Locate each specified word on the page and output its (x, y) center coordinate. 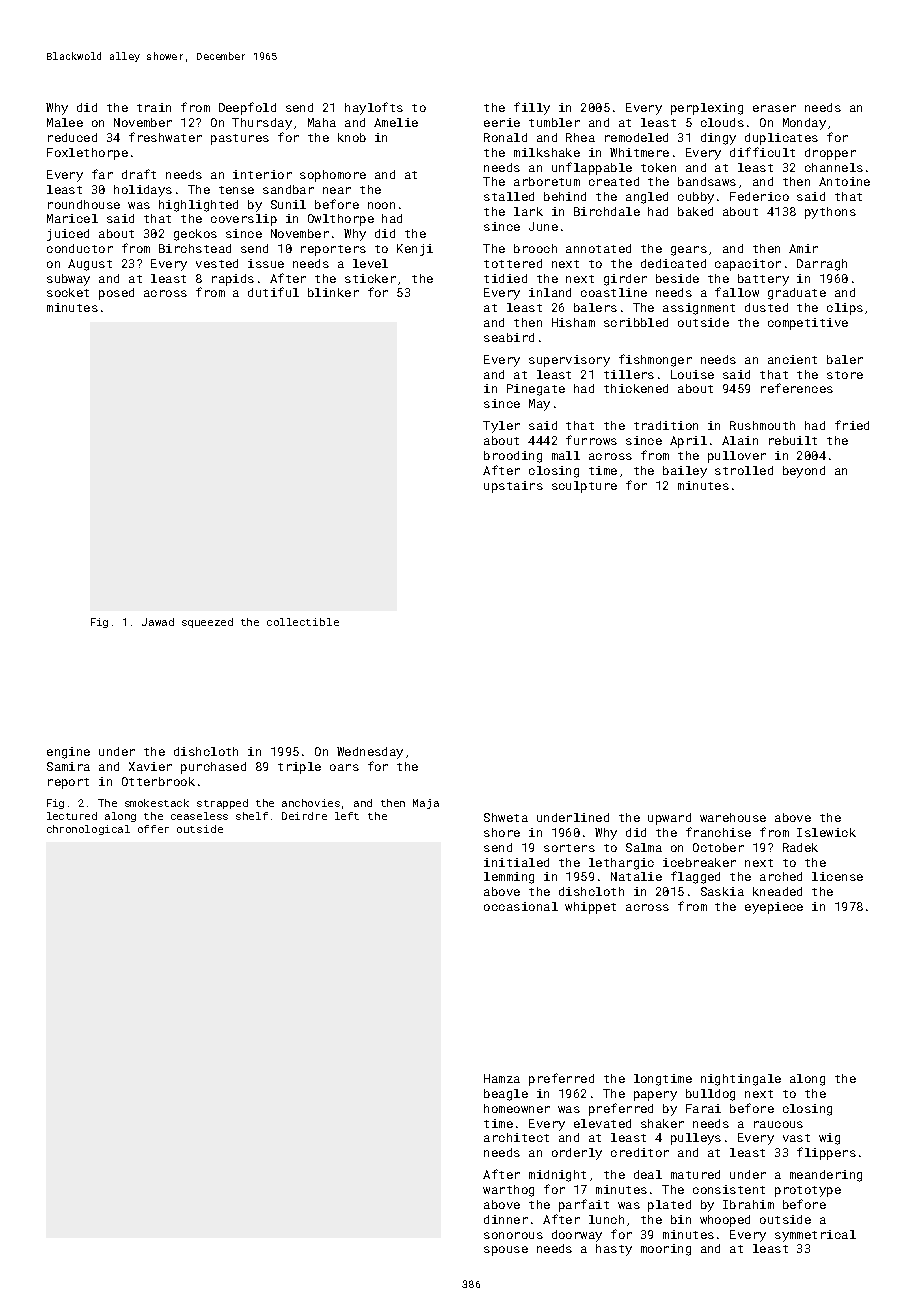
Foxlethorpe (87, 154)
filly (532, 108)
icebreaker (699, 862)
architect (516, 1137)
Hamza (502, 1078)
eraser (774, 108)
